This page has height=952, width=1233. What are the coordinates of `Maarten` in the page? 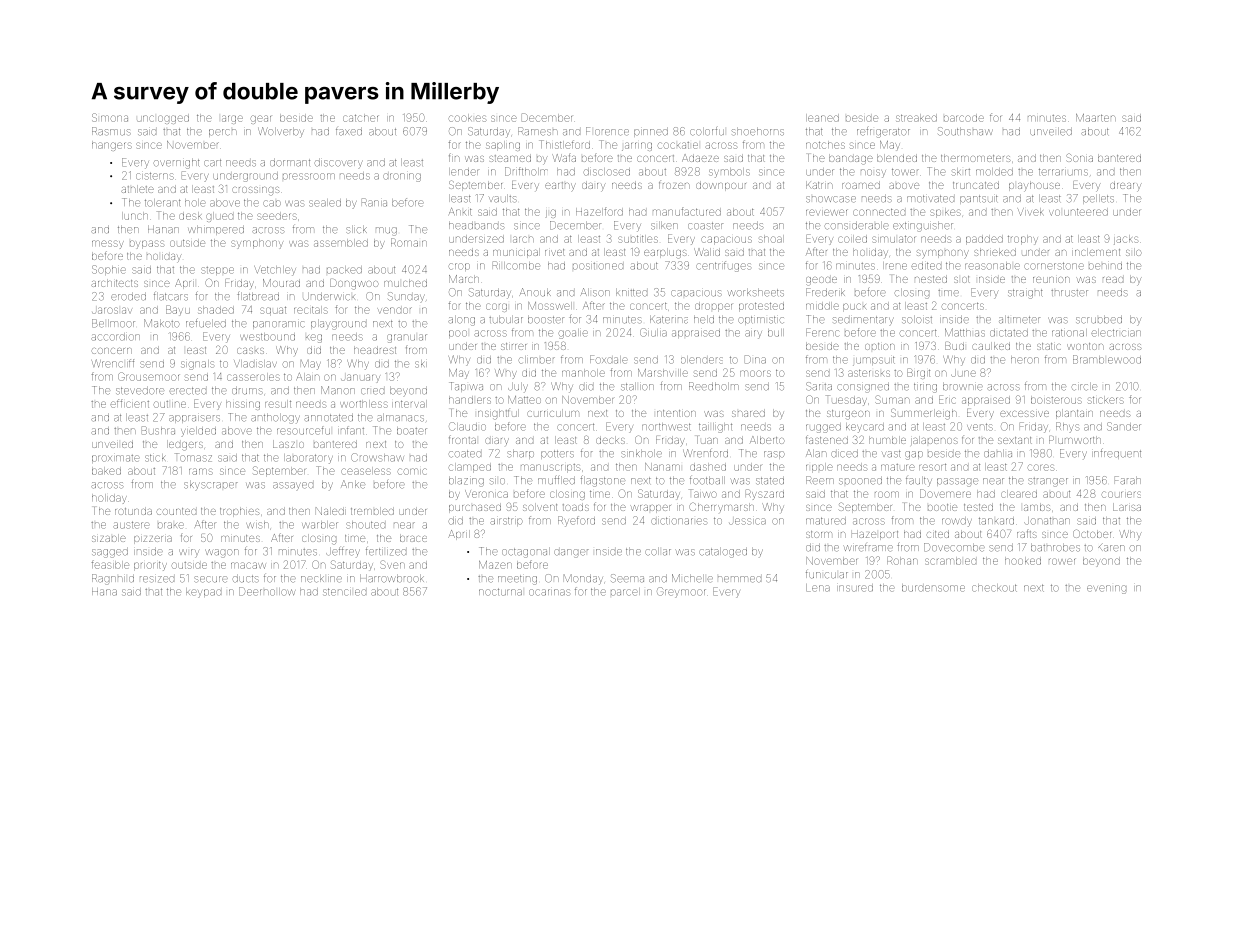 It's located at (1096, 118).
